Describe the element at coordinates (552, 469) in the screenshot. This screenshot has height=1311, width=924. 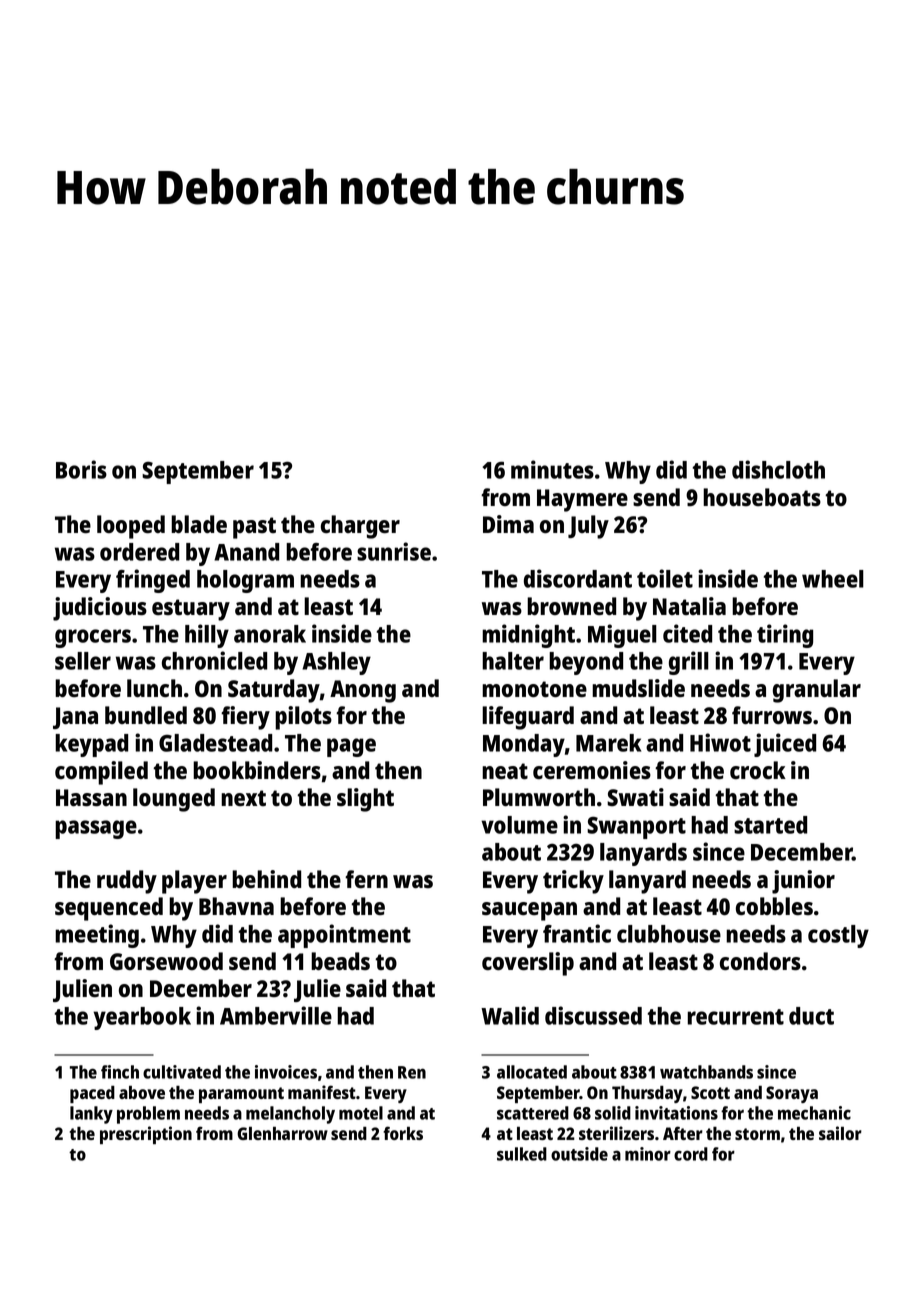
I see `minutes` at that location.
